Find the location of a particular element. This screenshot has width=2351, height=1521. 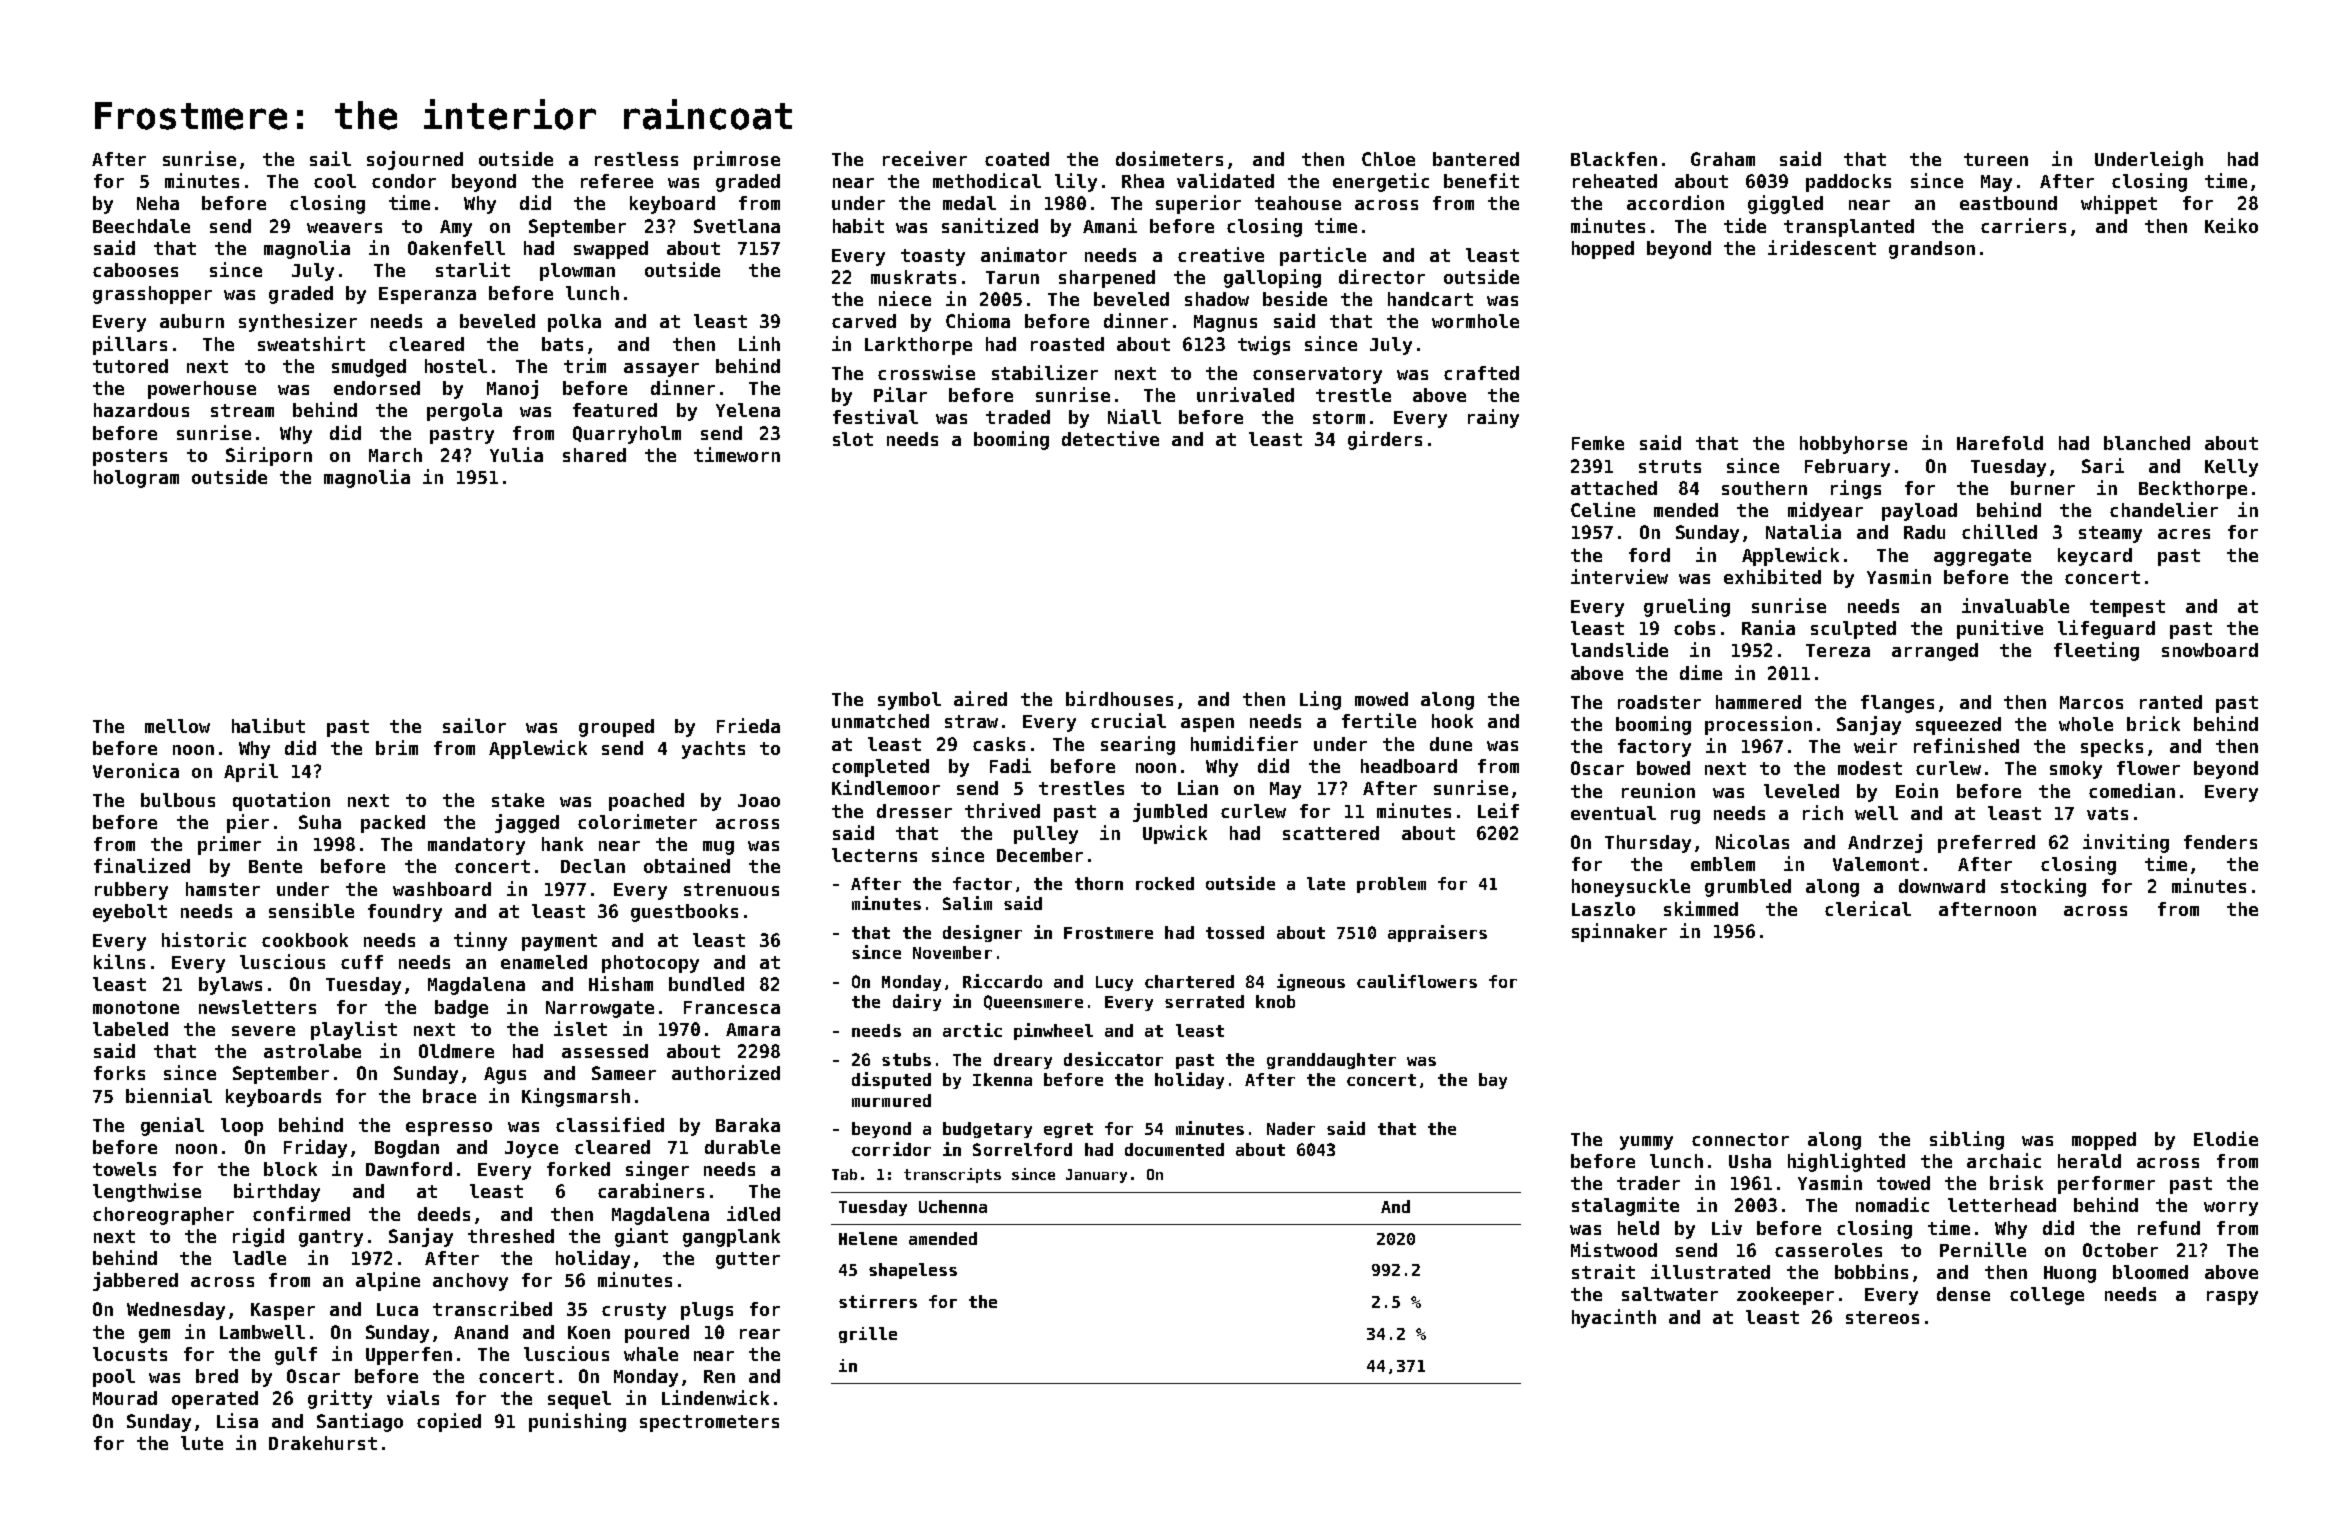

deeds is located at coordinates (444, 1214).
